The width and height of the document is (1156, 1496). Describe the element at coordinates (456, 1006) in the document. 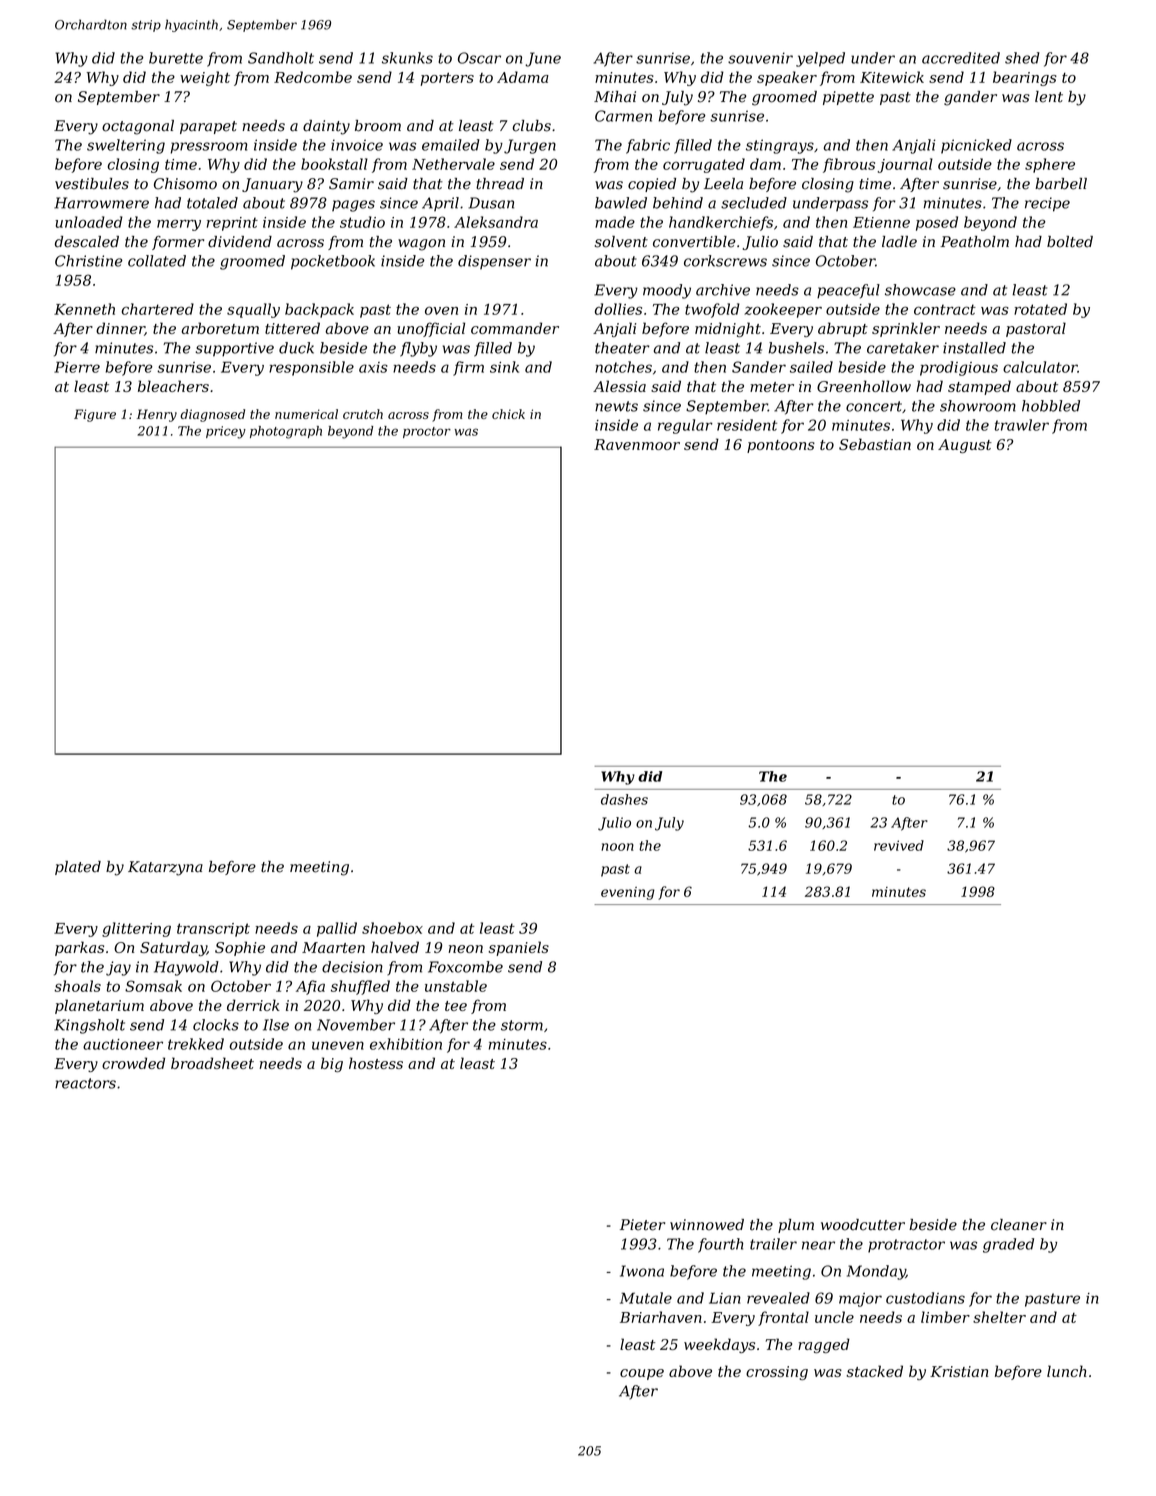

I see `tee` at that location.
